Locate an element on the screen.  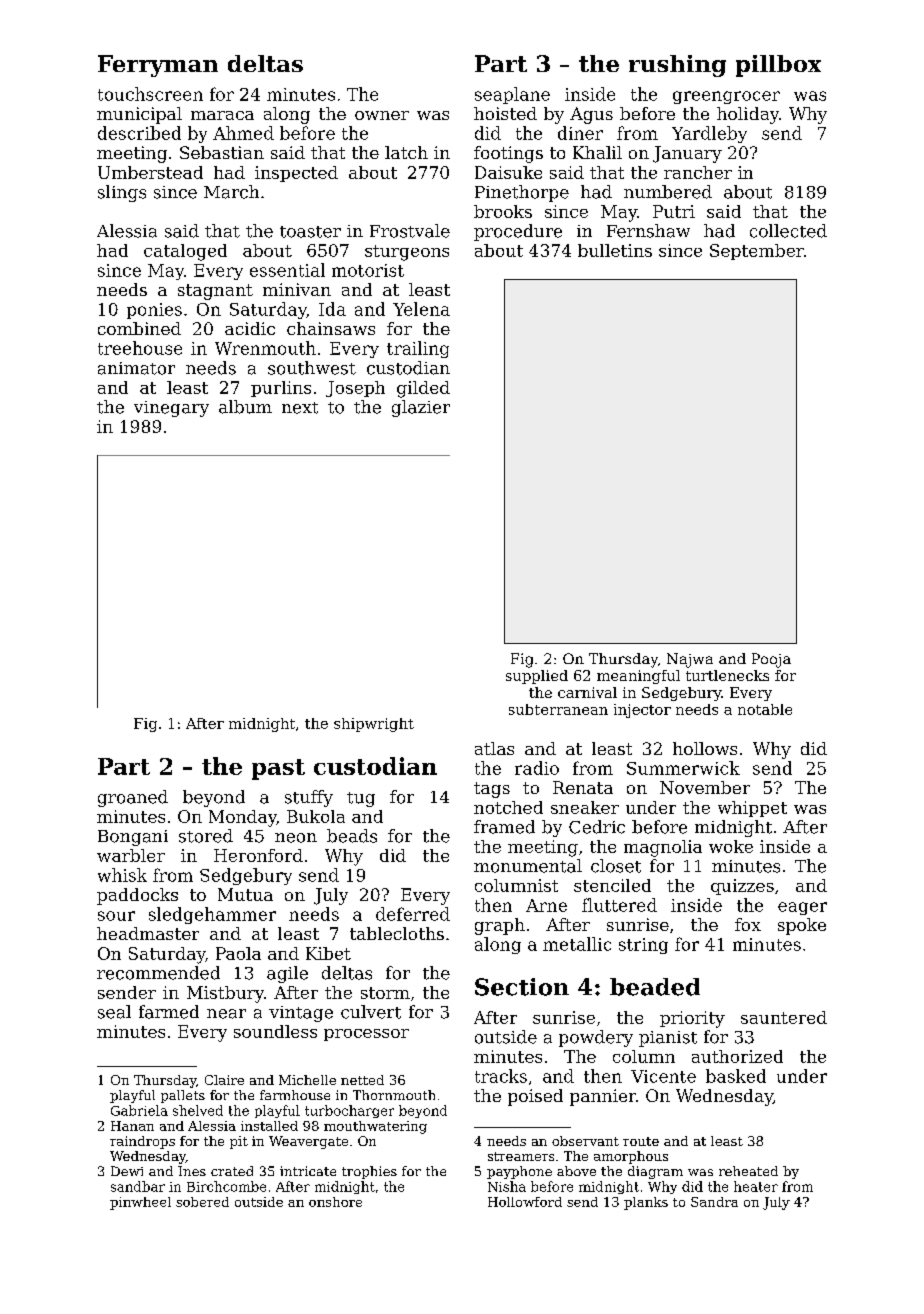
Umberstead is located at coordinates (150, 172).
